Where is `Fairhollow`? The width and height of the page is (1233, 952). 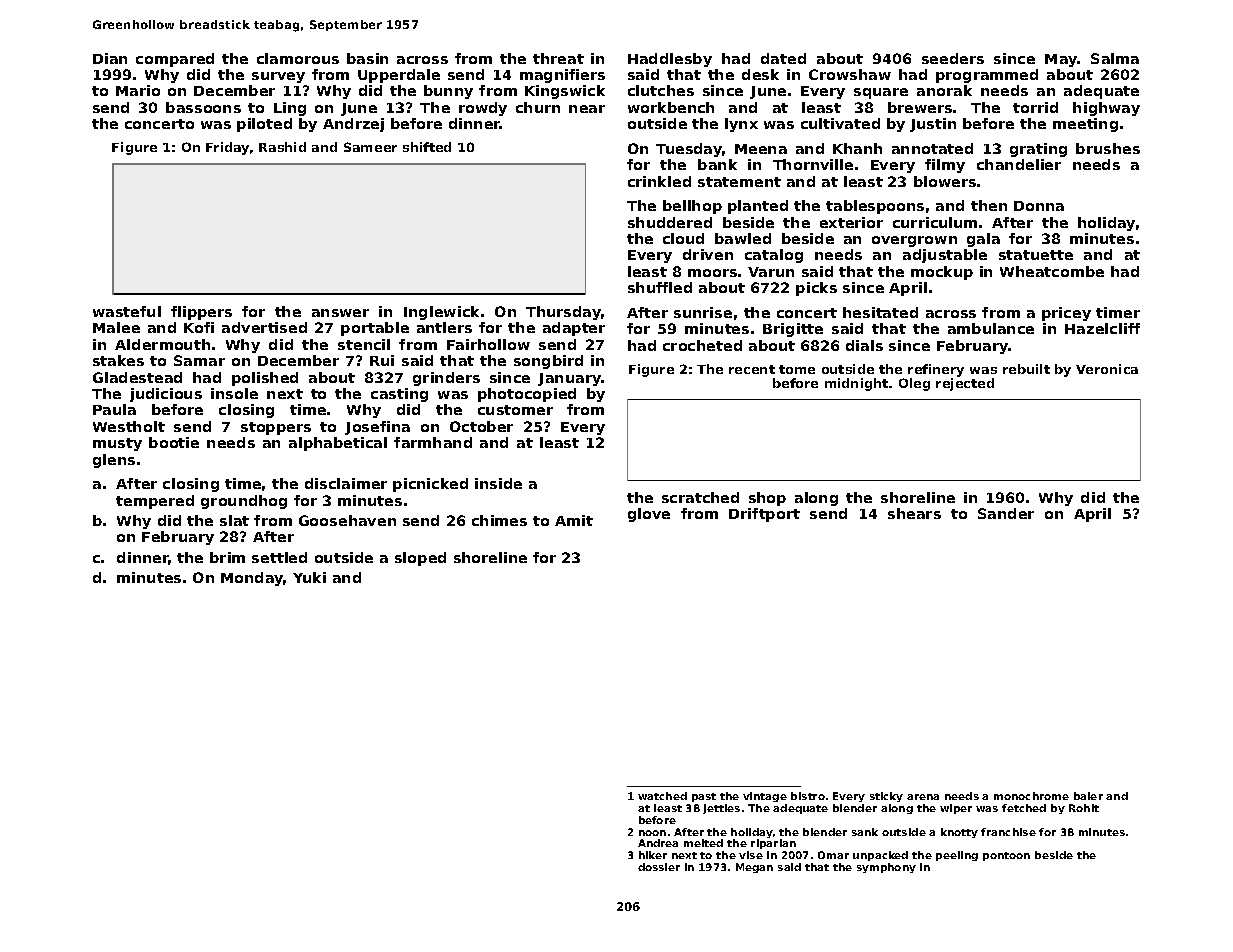 Fairhollow is located at coordinates (488, 344).
